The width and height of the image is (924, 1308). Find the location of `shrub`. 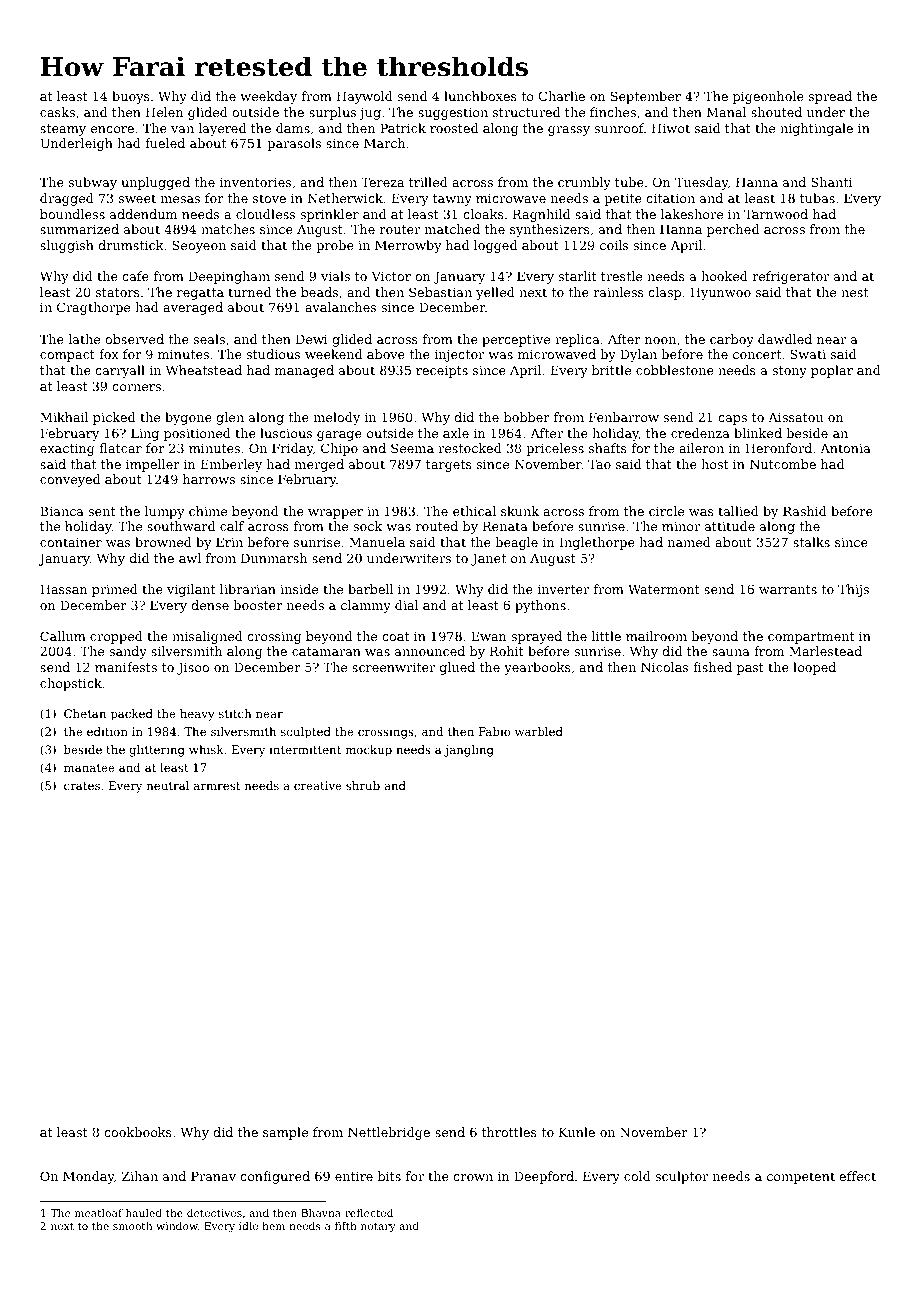

shrub is located at coordinates (363, 785).
